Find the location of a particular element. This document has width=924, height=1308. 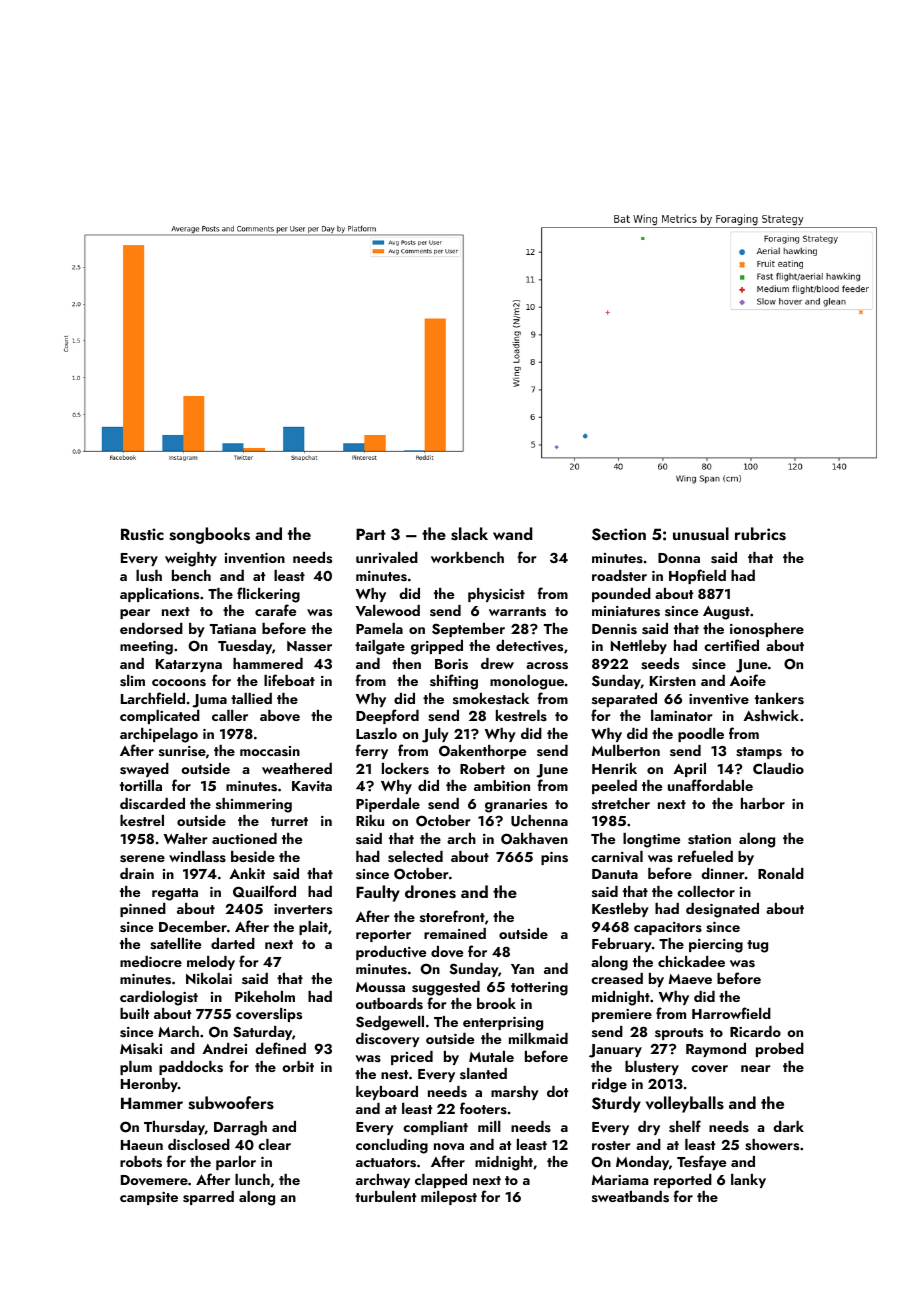

sunrise is located at coordinates (182, 751).
